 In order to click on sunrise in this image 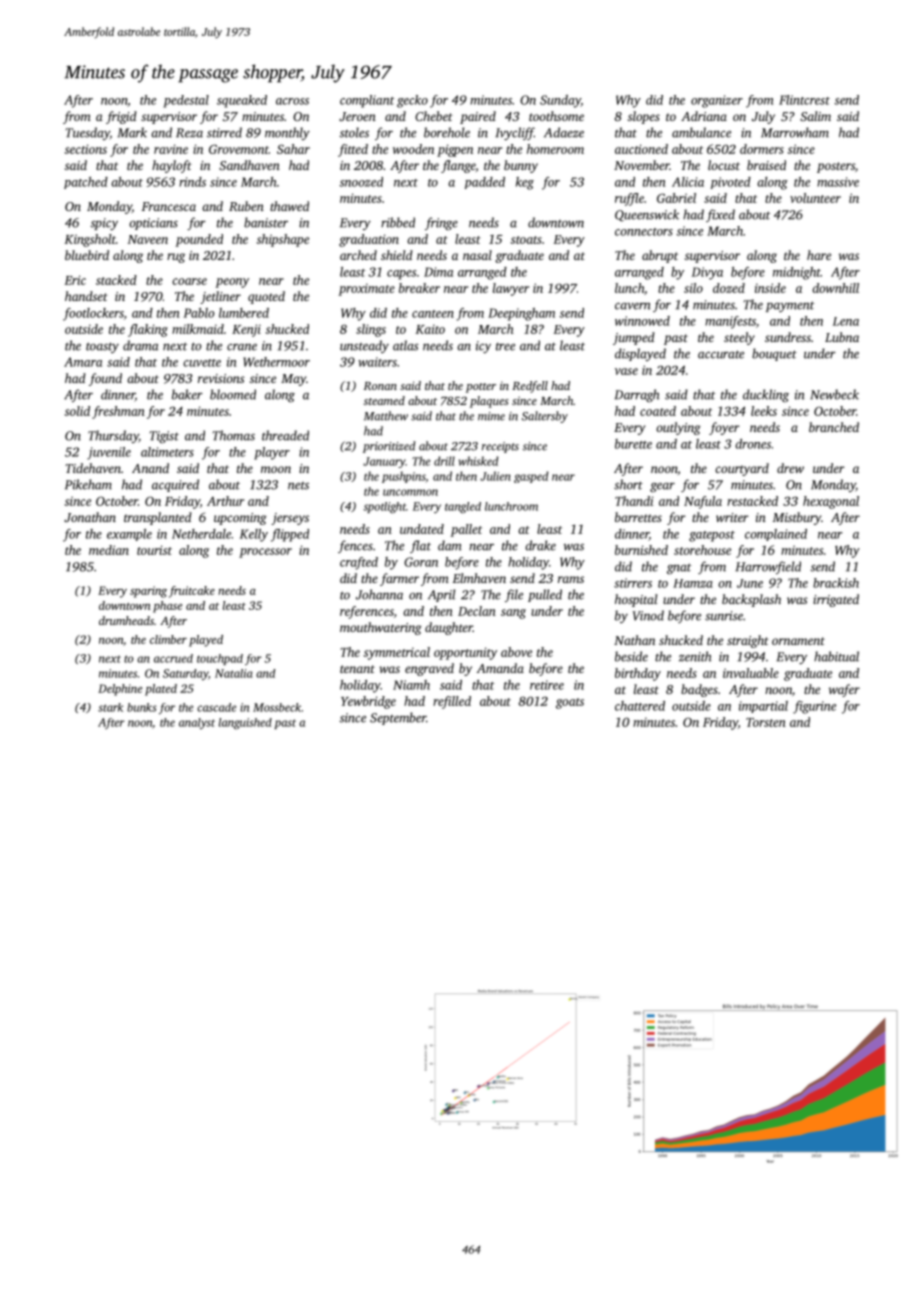, I will do `click(724, 616)`.
